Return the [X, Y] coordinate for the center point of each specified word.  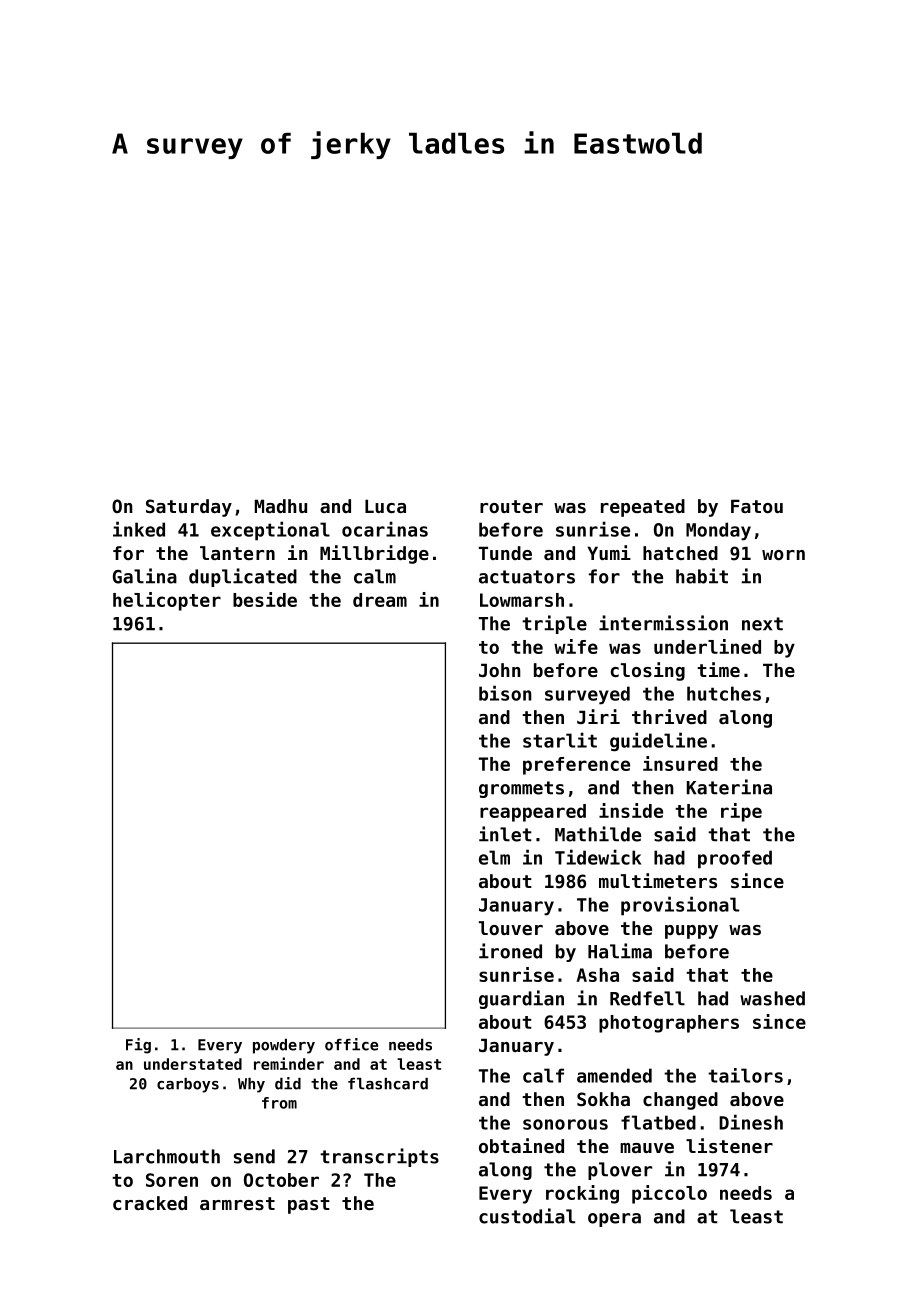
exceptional [270, 531]
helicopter [167, 601]
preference [576, 766]
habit [702, 576]
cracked [150, 1203]
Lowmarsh [522, 600]
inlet [505, 834]
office [351, 1044]
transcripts [379, 1157]
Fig [138, 1046]
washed [772, 998]
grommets [521, 789]
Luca [385, 506]
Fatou [757, 506]
